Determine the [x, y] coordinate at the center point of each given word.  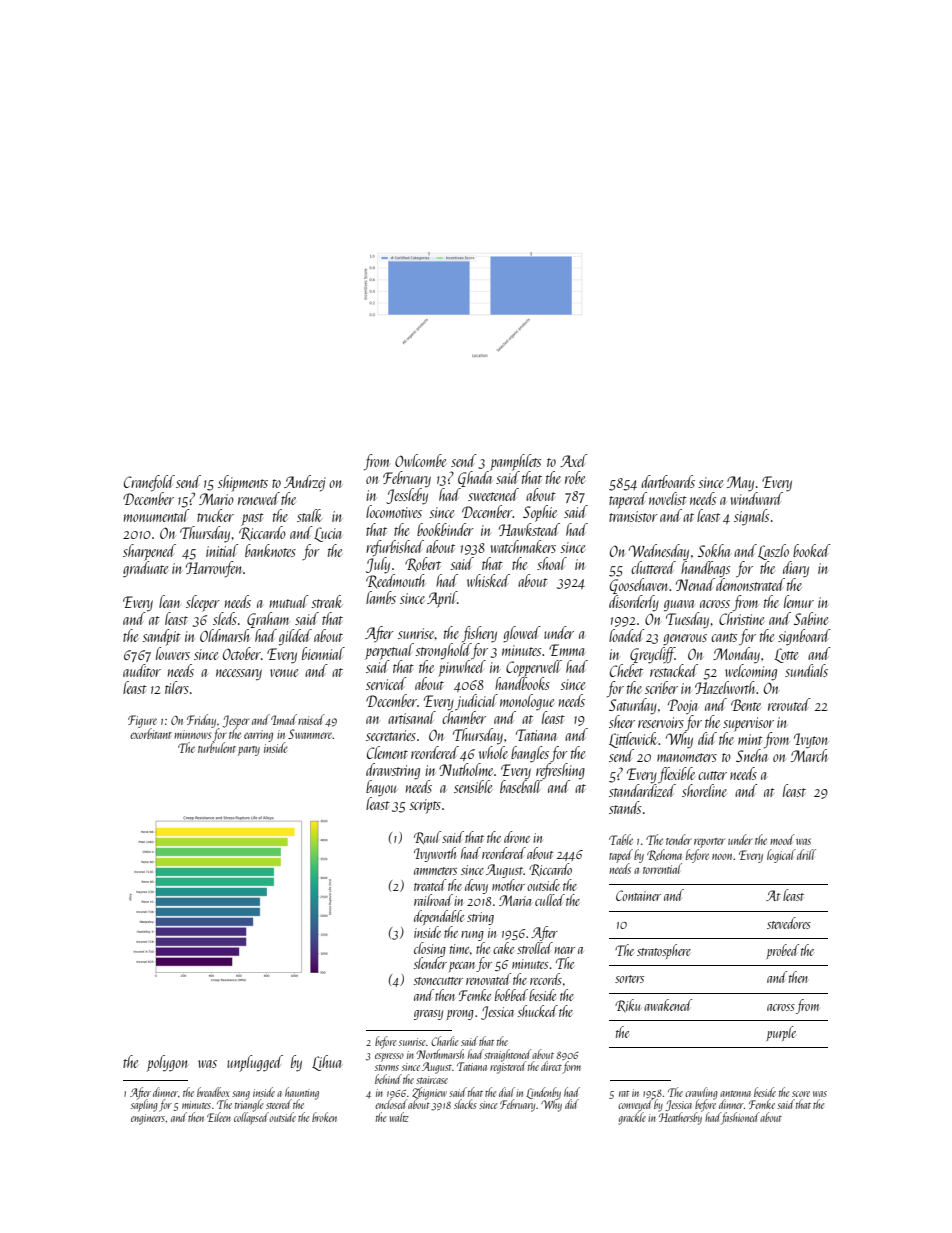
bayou [381, 788]
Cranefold [149, 483]
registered [508, 1067]
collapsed [251, 1118]
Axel [573, 460]
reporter [709, 843]
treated [430, 885]
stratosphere [664, 951]
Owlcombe [420, 460]
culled [550, 900]
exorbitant [151, 733]
